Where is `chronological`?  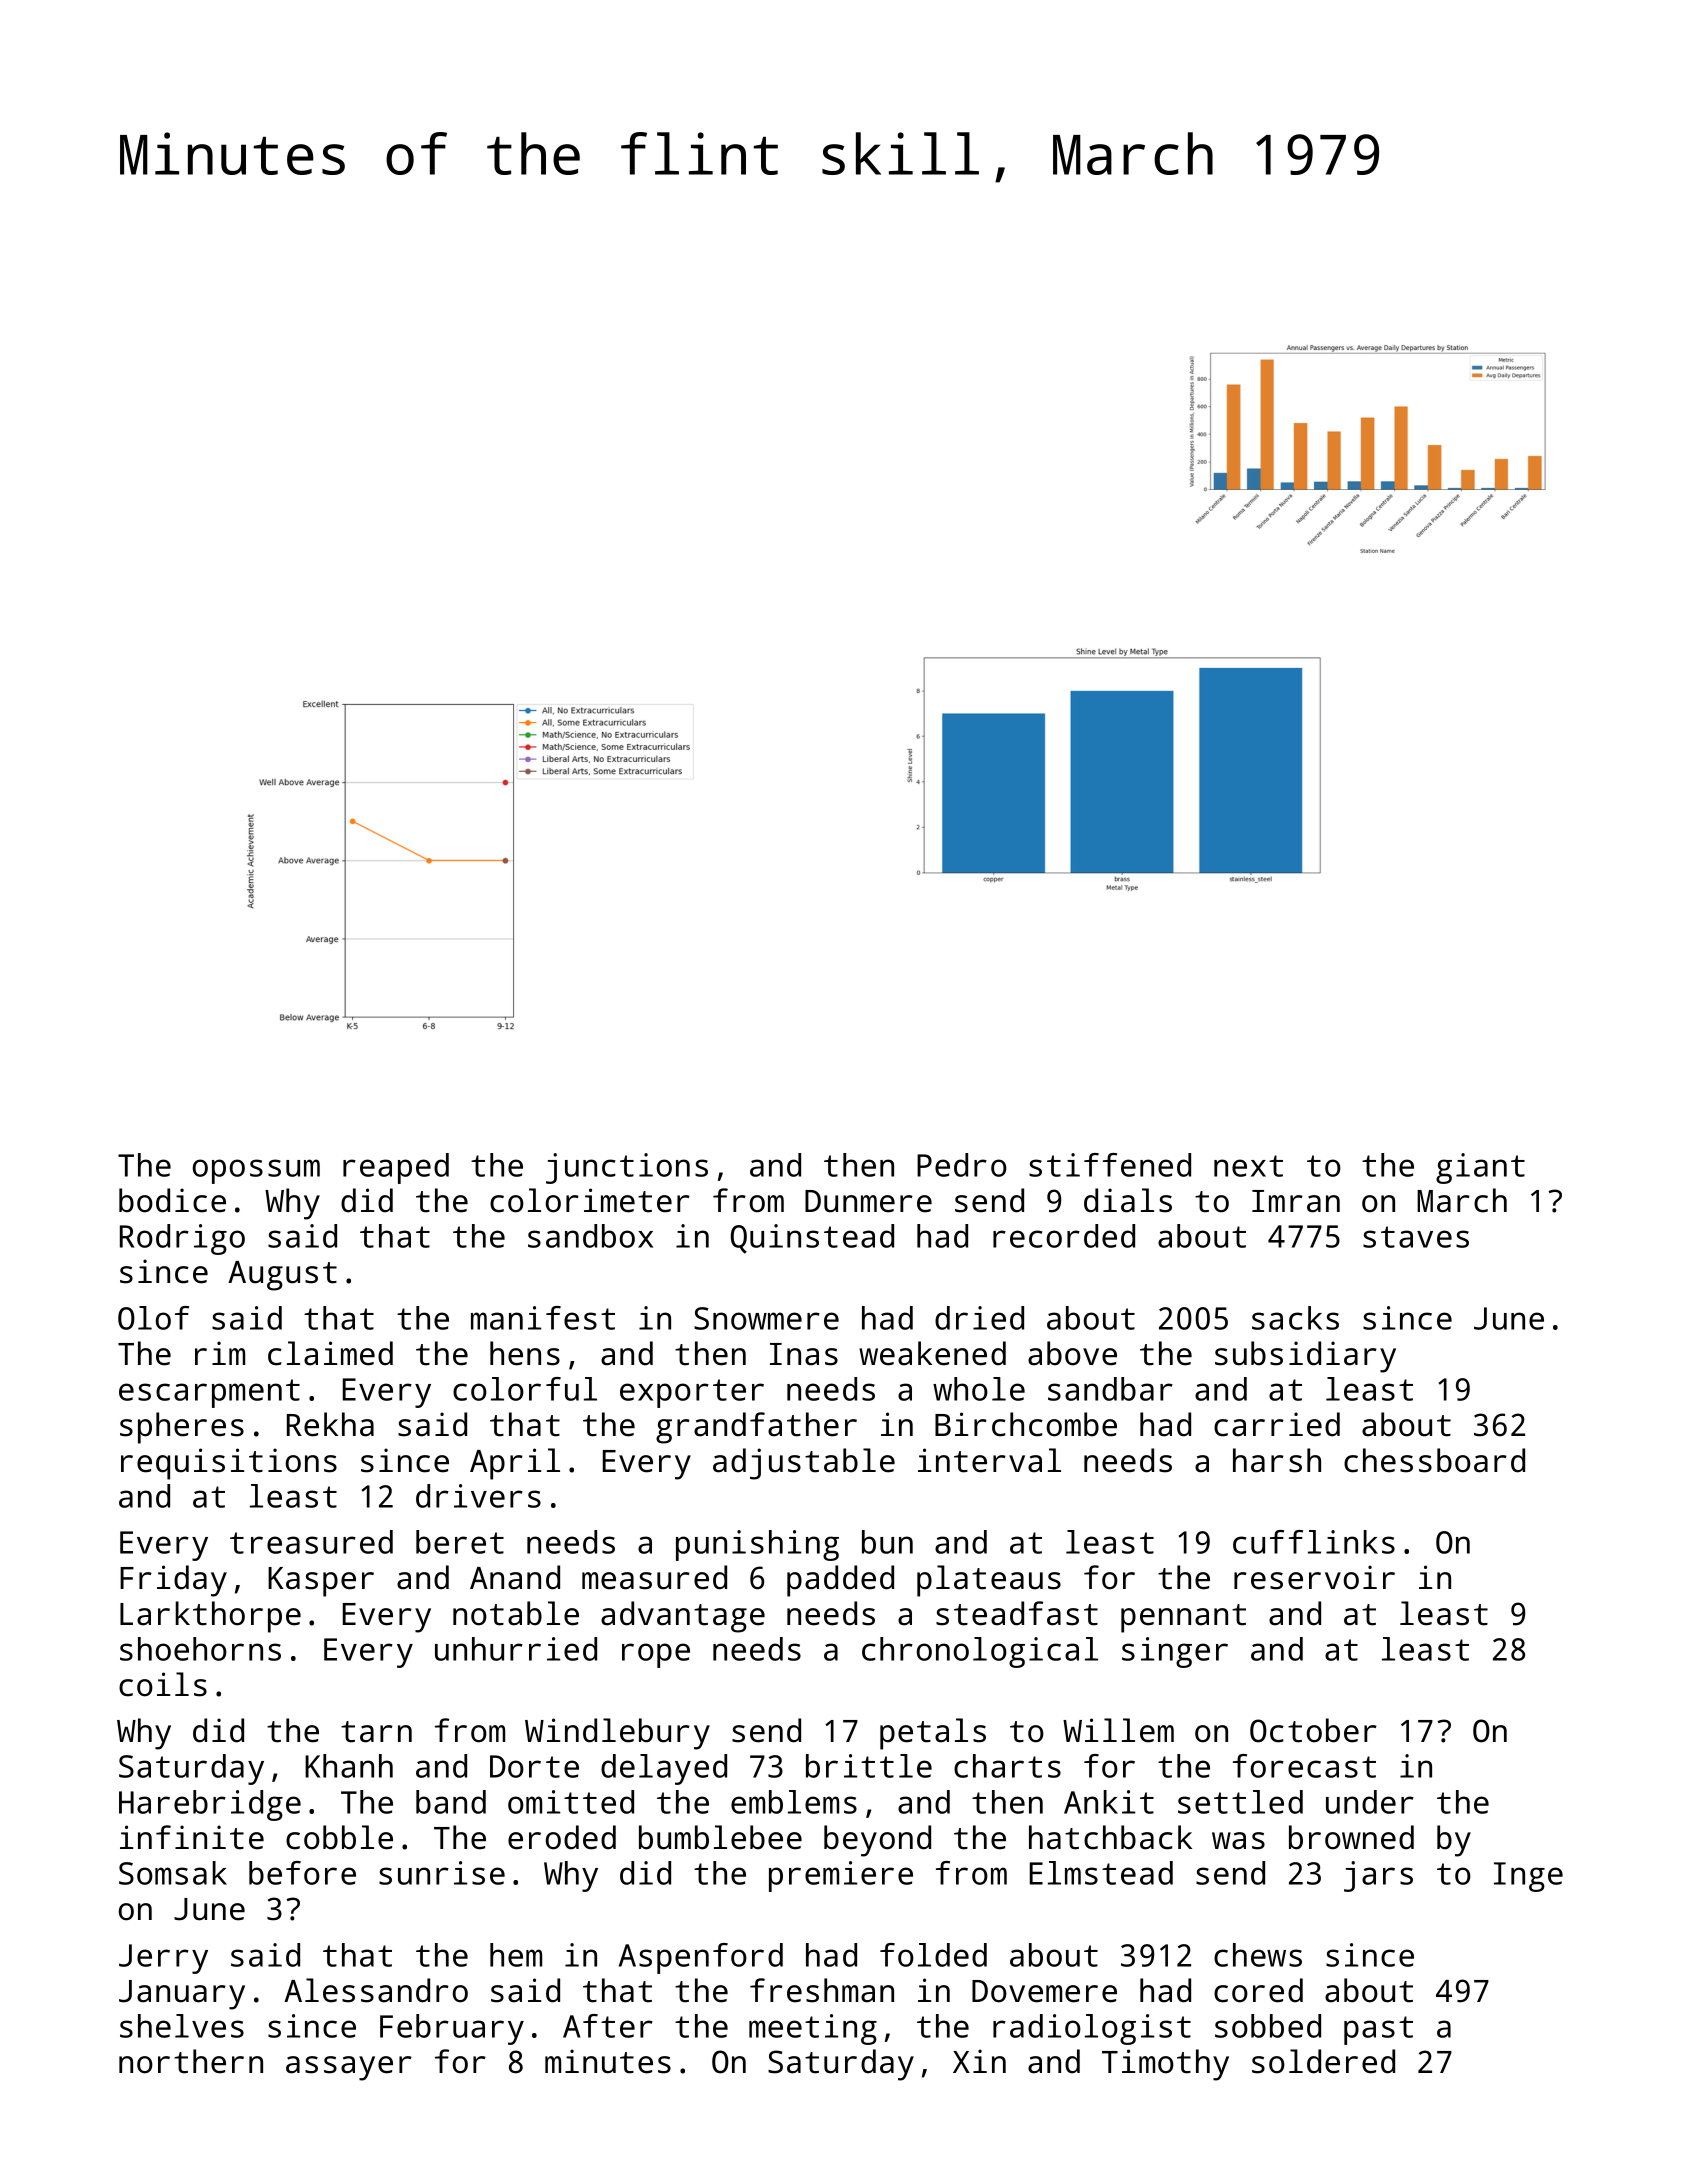 chronological is located at coordinates (980, 1652).
